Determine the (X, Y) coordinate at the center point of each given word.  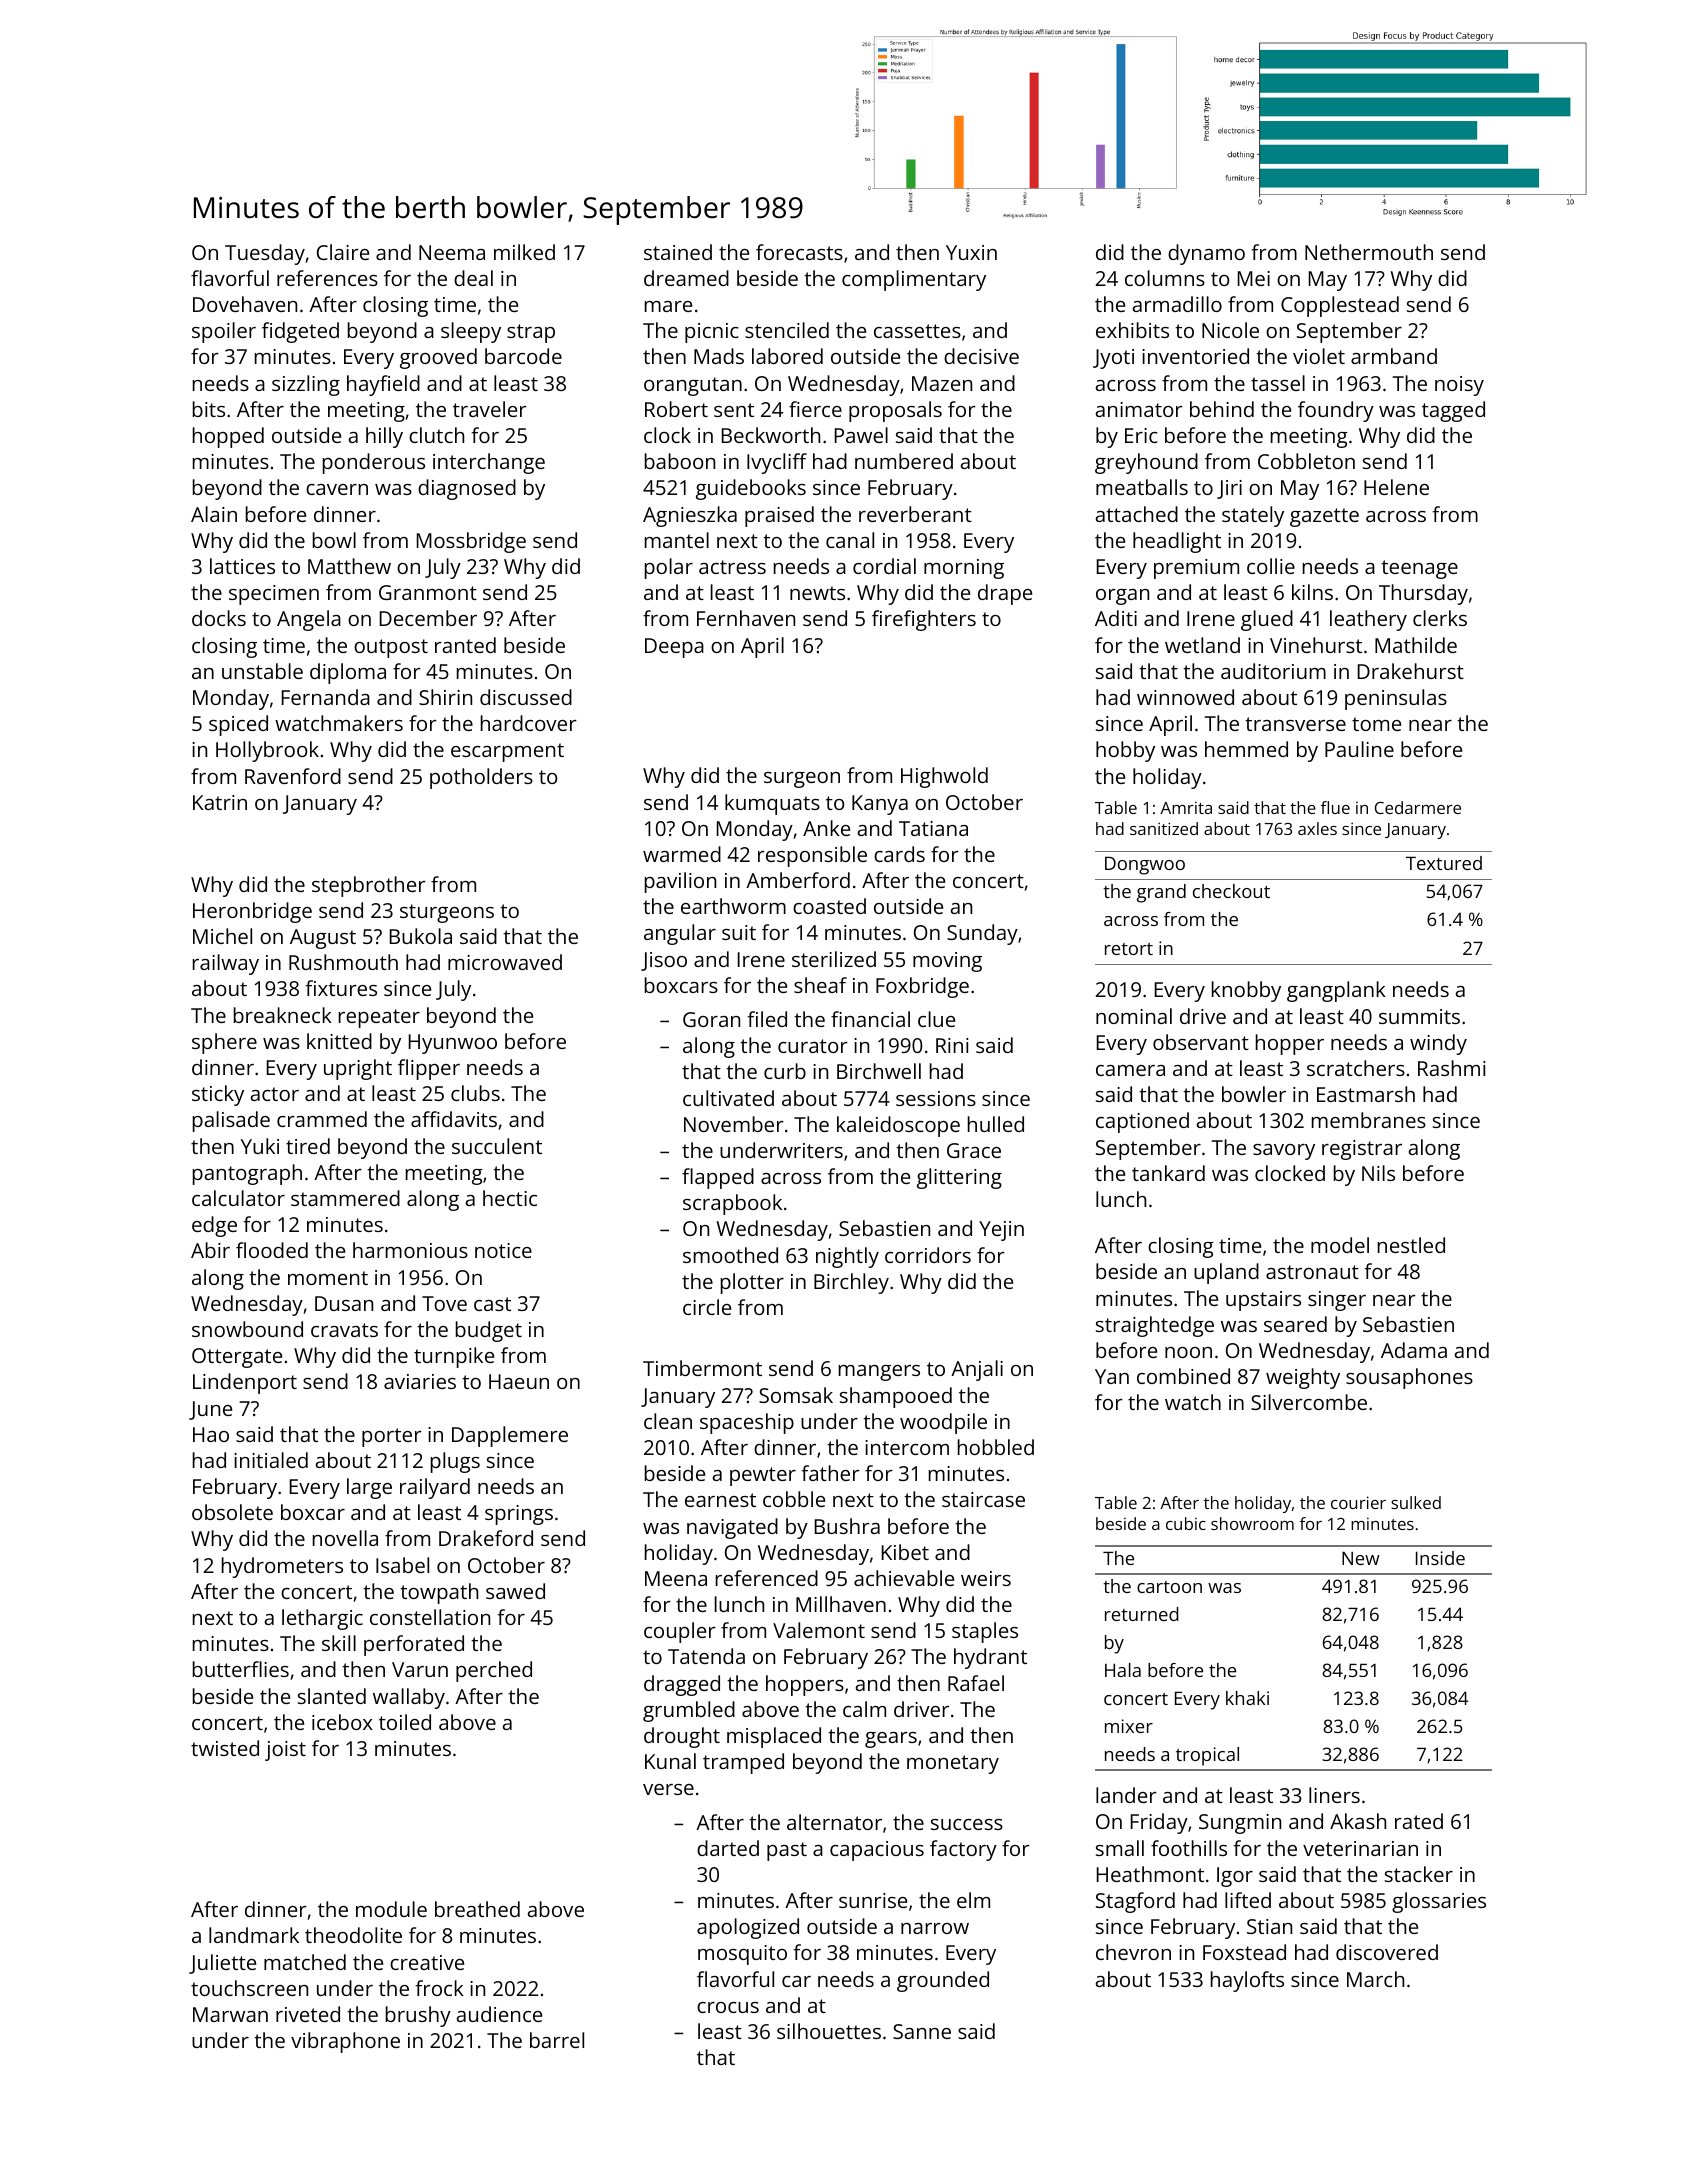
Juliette (222, 1964)
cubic (1186, 1523)
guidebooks (751, 489)
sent (734, 410)
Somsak (796, 1395)
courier (1358, 1502)
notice (503, 1250)
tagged (1453, 411)
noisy (1459, 386)
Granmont (428, 592)
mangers (879, 1373)
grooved (438, 358)
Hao (211, 1434)
